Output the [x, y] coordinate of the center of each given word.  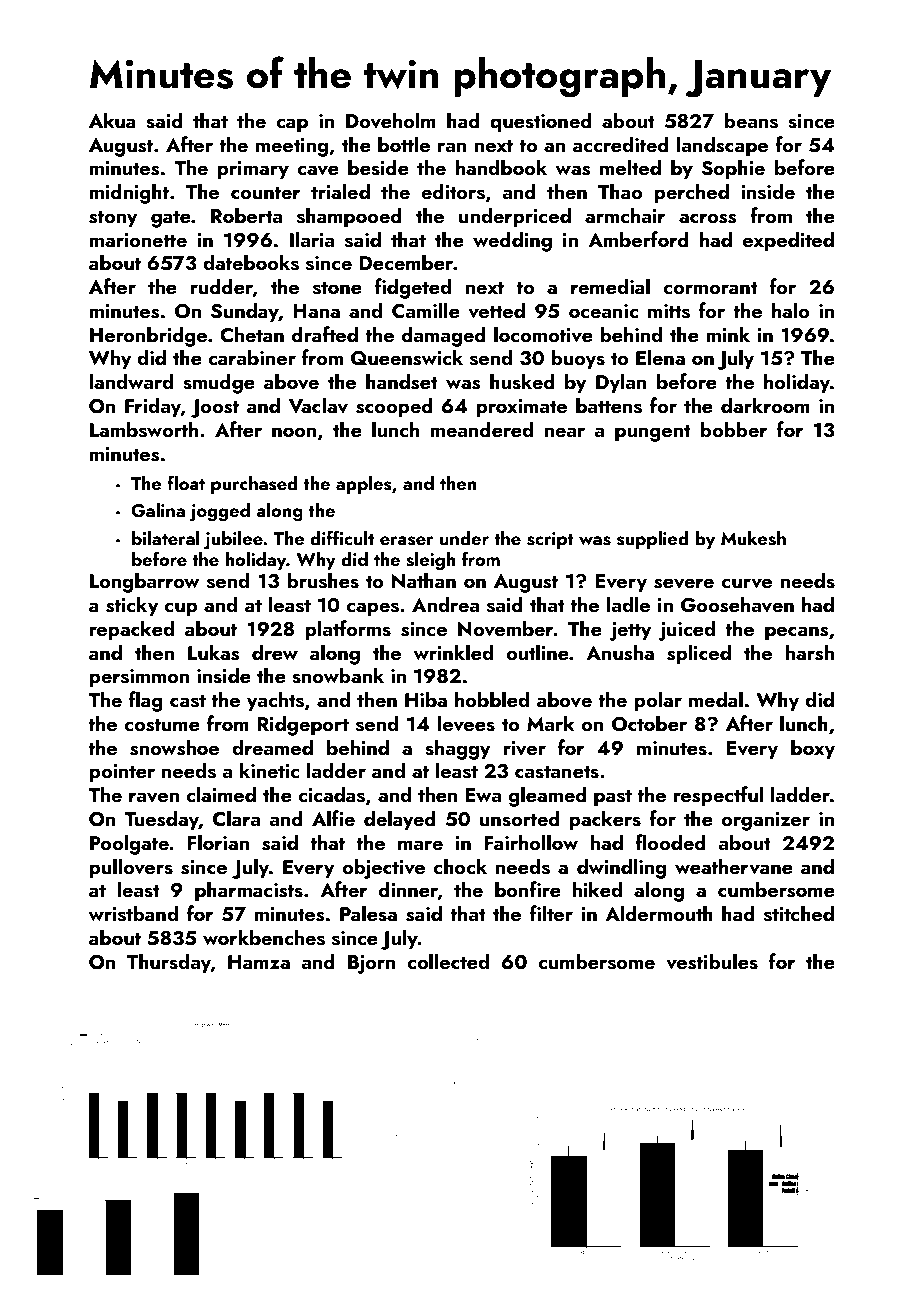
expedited [788, 241]
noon [294, 432]
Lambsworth [144, 429]
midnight [129, 193]
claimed [221, 794]
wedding [512, 241]
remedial [610, 286]
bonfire [528, 889]
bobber [734, 429]
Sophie [733, 169]
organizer [766, 821]
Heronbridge [148, 336]
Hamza [259, 962]
